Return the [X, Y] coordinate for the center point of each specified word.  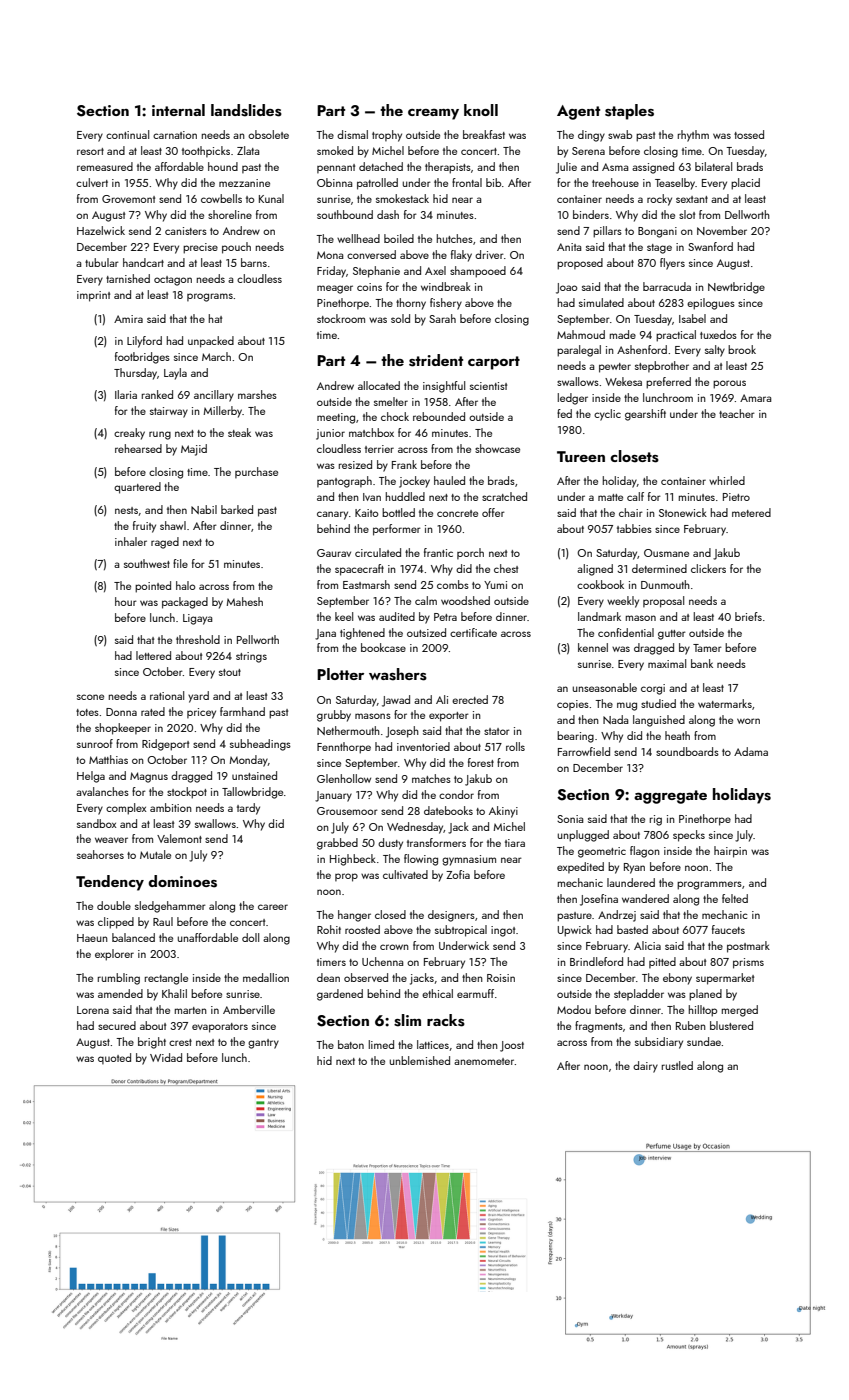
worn [748, 721]
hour [126, 601]
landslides [246, 110]
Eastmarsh [366, 584]
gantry [263, 1044]
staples [629, 112]
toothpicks [206, 151]
